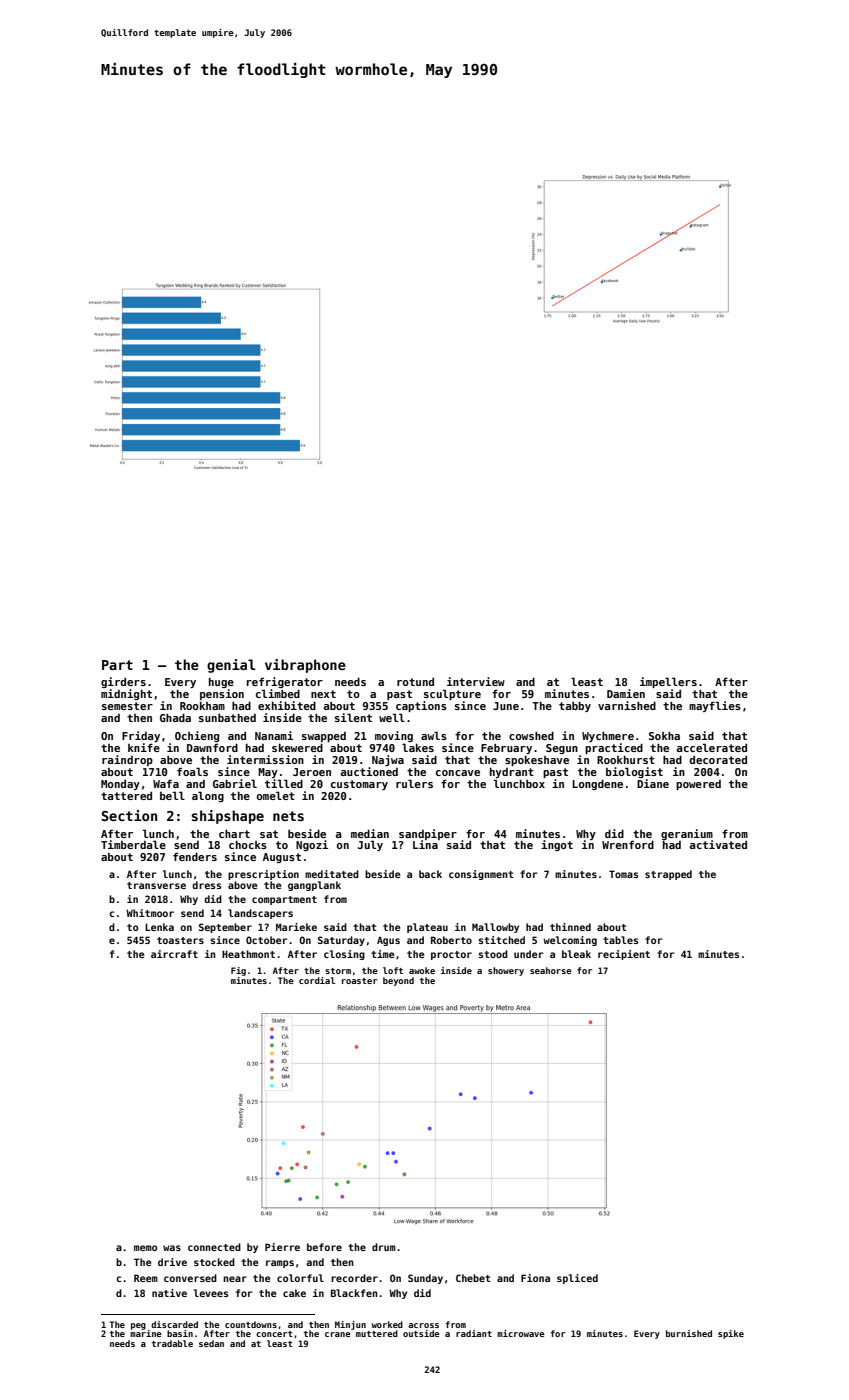  I want to click on marine, so click(146, 1333).
